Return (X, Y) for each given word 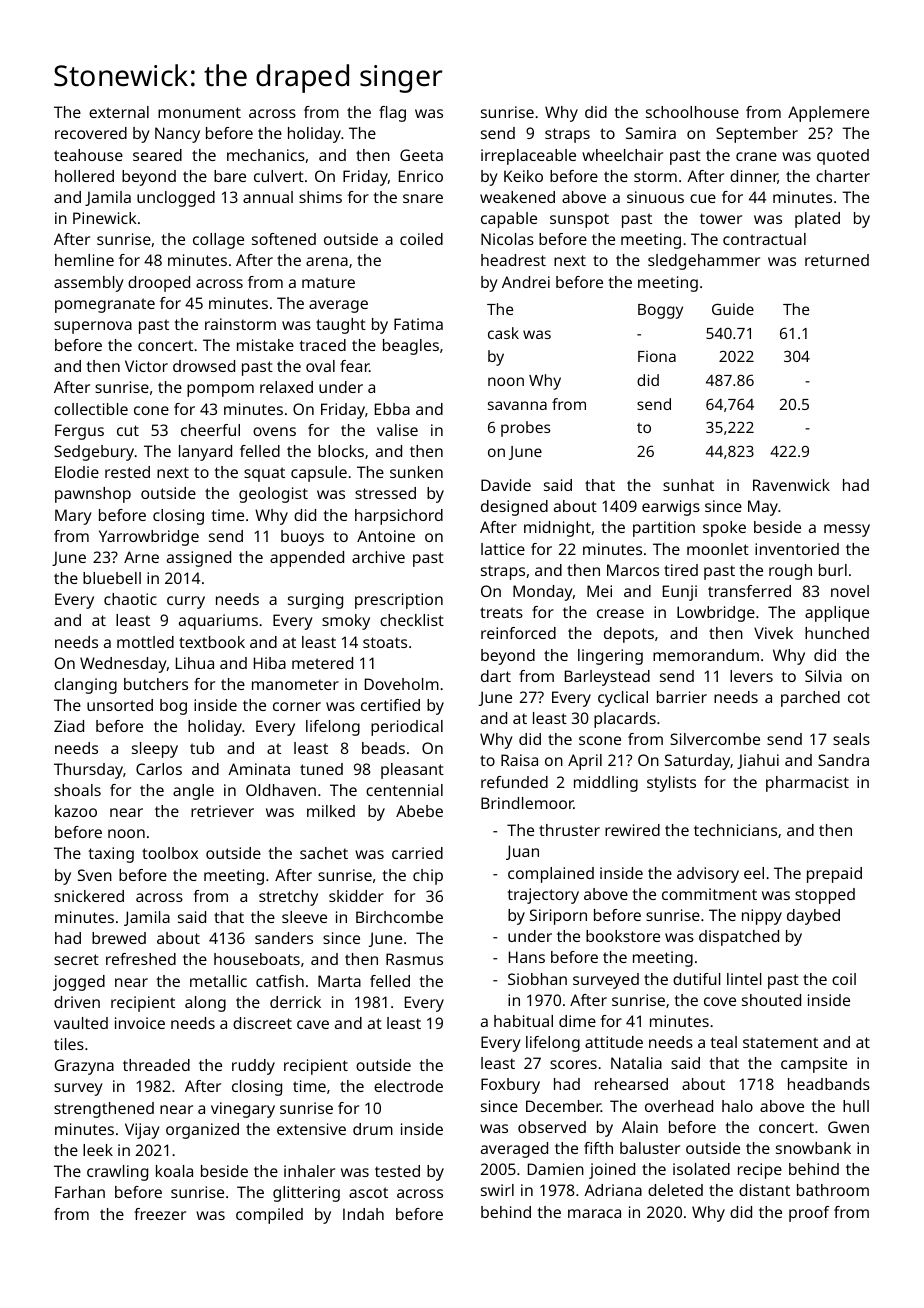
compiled (269, 1216)
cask (503, 333)
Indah (363, 1214)
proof (809, 1214)
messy (847, 530)
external (119, 112)
